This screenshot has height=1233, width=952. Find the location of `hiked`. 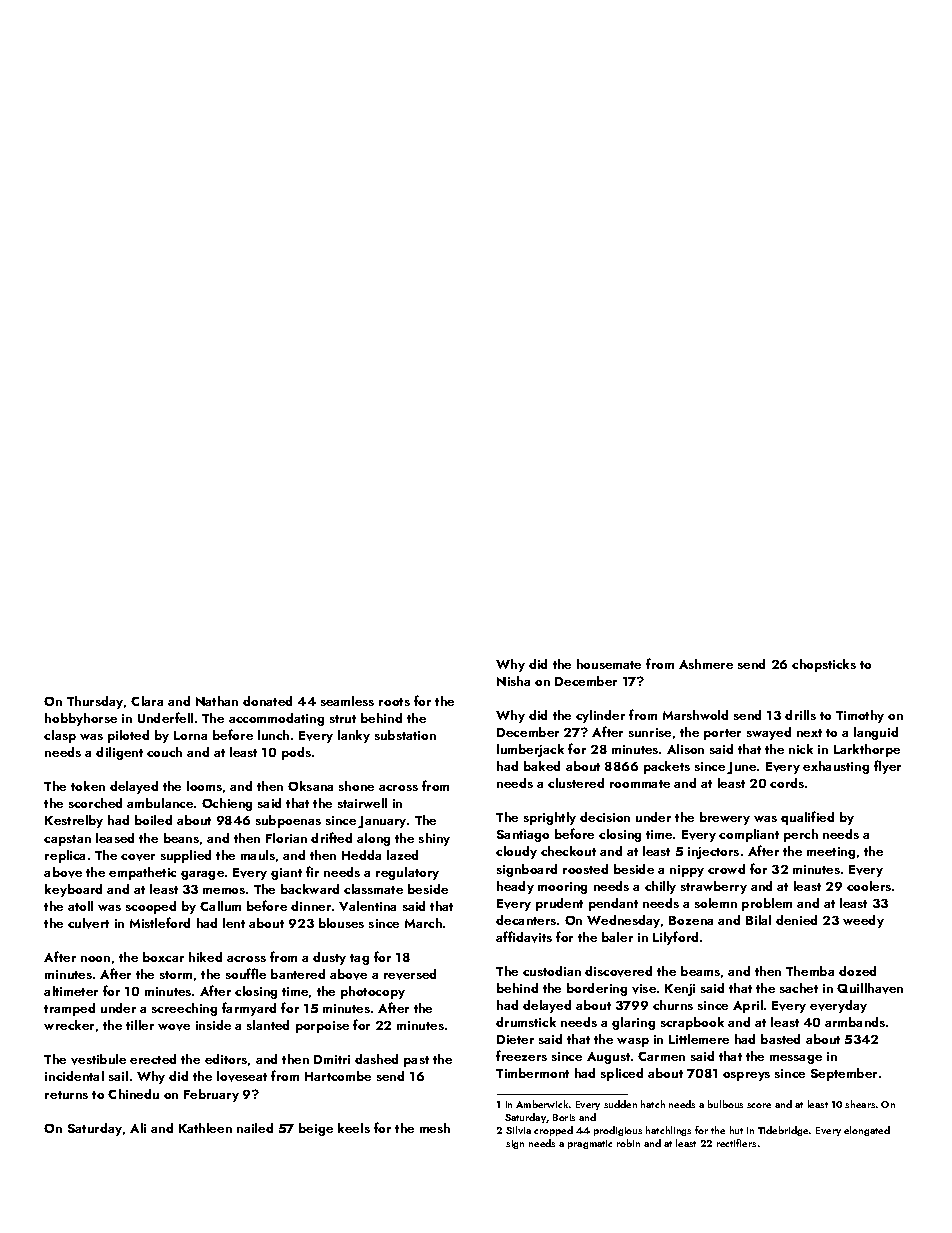

hiked is located at coordinates (205, 957).
